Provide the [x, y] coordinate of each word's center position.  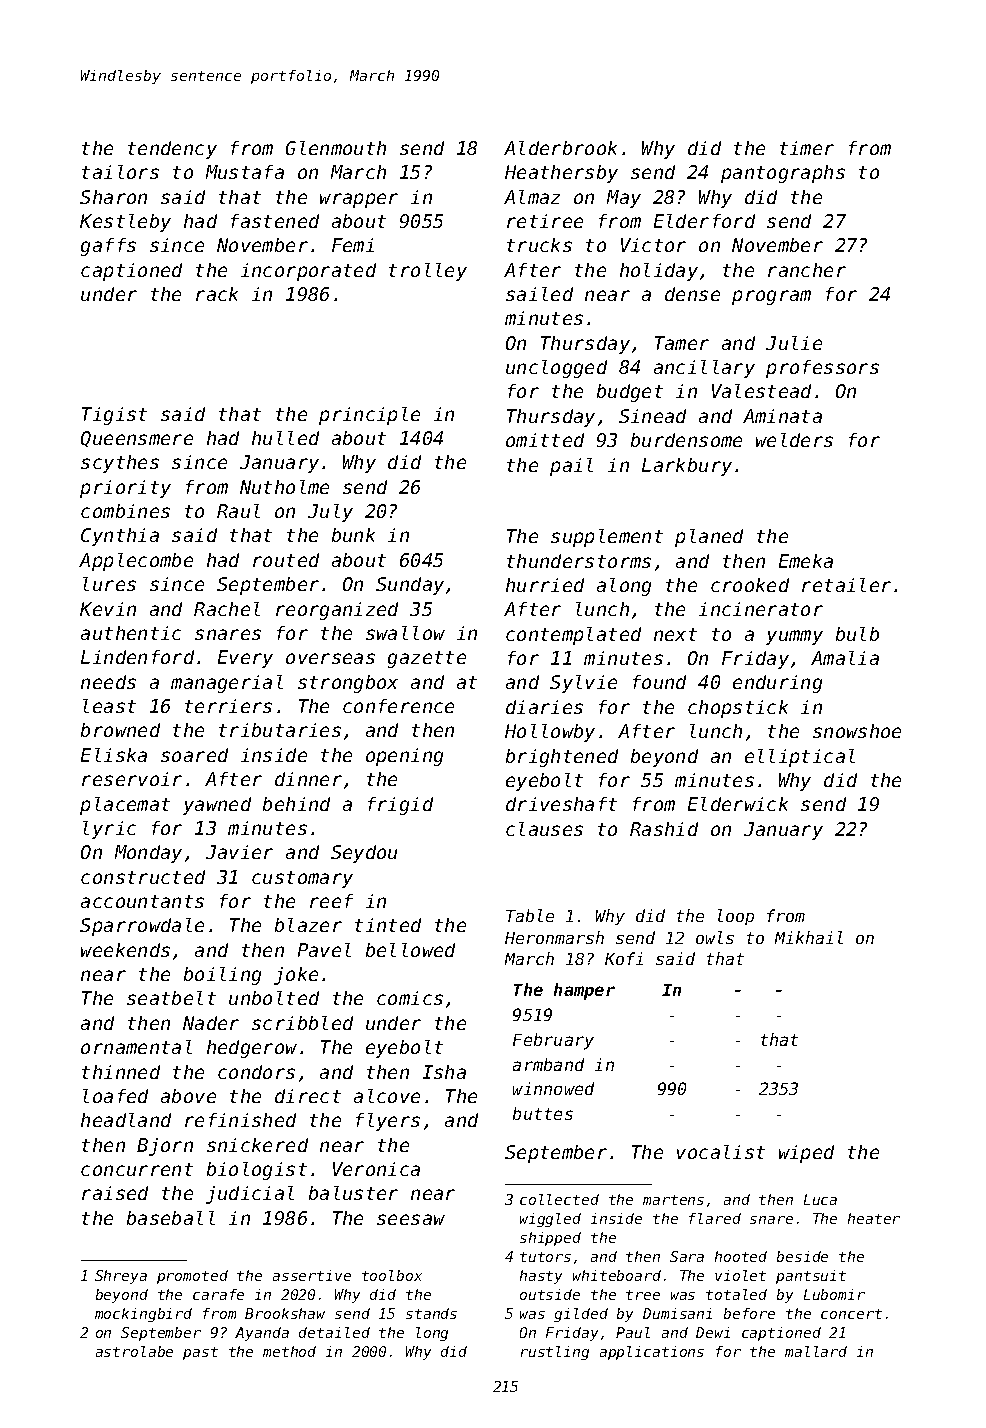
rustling [555, 1353]
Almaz [532, 197]
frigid [400, 806]
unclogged [556, 369]
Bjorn [165, 1147]
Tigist [114, 416]
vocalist [721, 1152]
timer [807, 148]
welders [794, 440]
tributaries [280, 730]
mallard [816, 1351]
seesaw [411, 1219]
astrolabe [134, 1351]
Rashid [664, 829]
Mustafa [245, 172]
